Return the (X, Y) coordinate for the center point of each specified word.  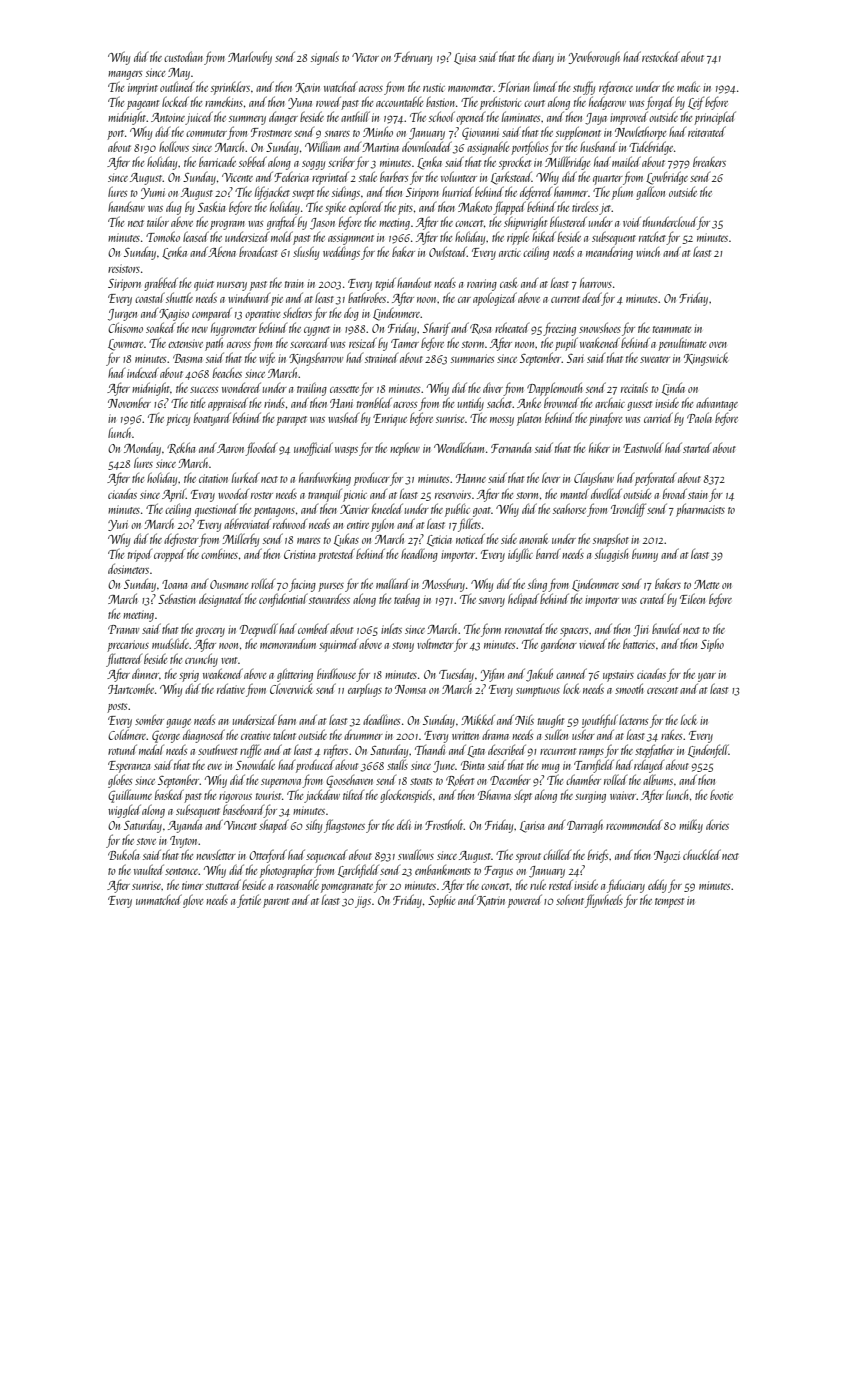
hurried (457, 191)
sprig (189, 676)
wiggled (124, 811)
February (413, 58)
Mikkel (478, 719)
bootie (721, 795)
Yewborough (594, 58)
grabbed (161, 284)
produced (315, 766)
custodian (183, 56)
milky (691, 826)
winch (648, 252)
